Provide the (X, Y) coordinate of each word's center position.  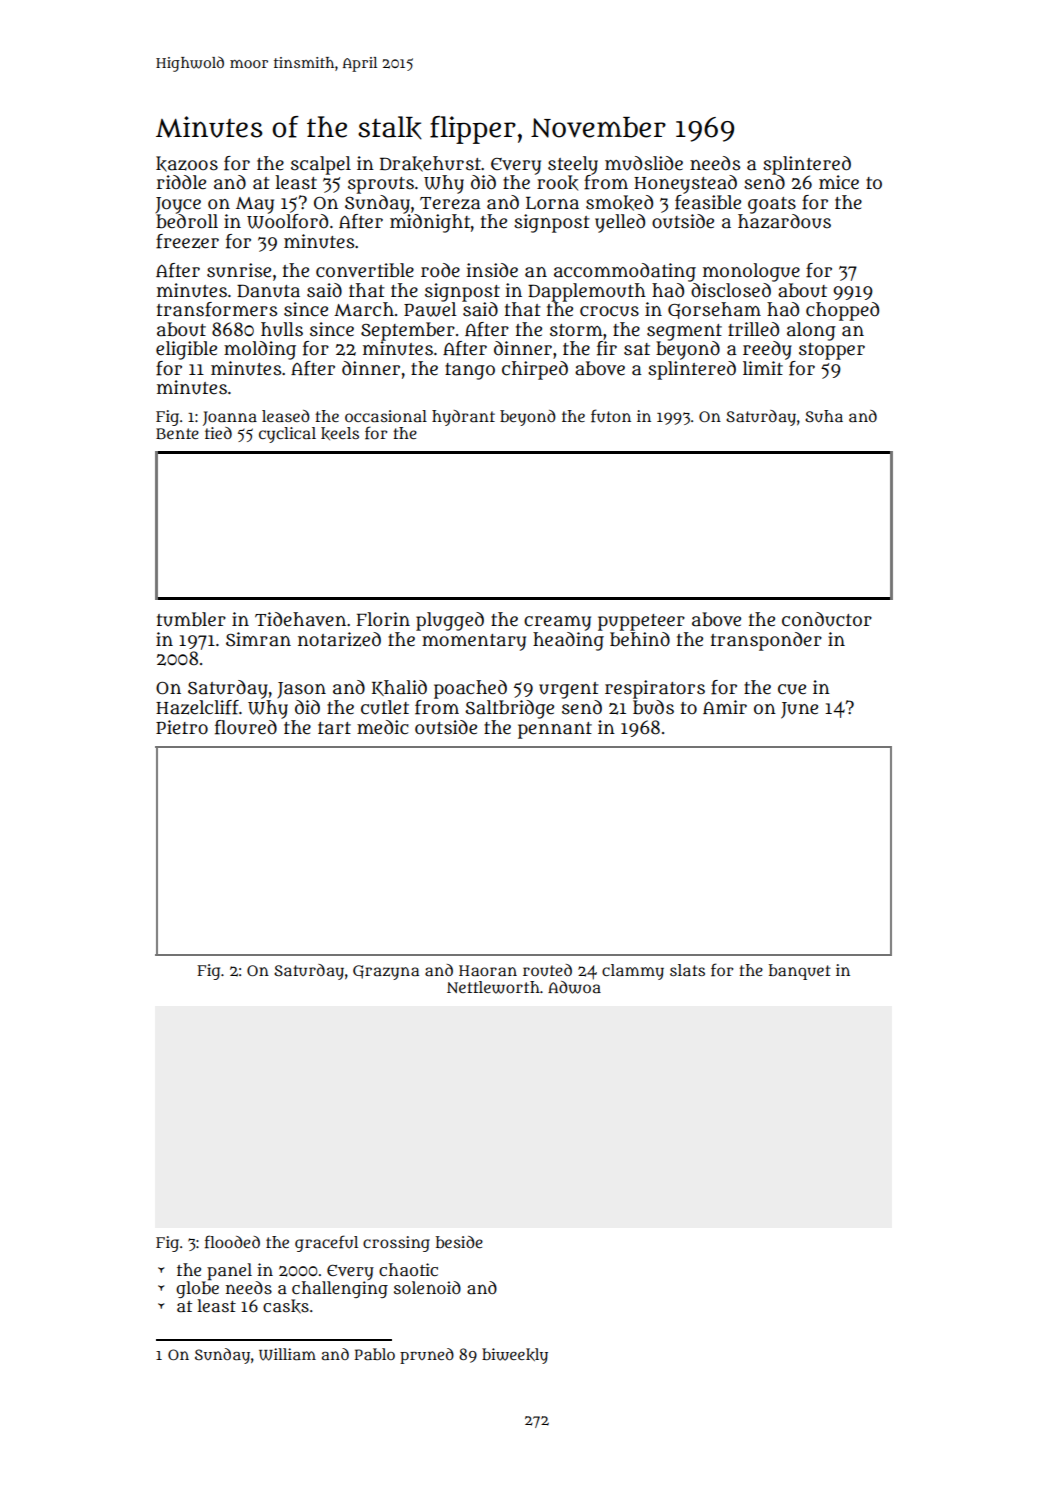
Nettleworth (493, 987)
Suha (824, 416)
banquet (800, 972)
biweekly (515, 1356)
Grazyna (386, 972)
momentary (474, 642)
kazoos (187, 164)
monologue (751, 272)
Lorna (552, 203)
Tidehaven (300, 619)
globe (197, 1289)
